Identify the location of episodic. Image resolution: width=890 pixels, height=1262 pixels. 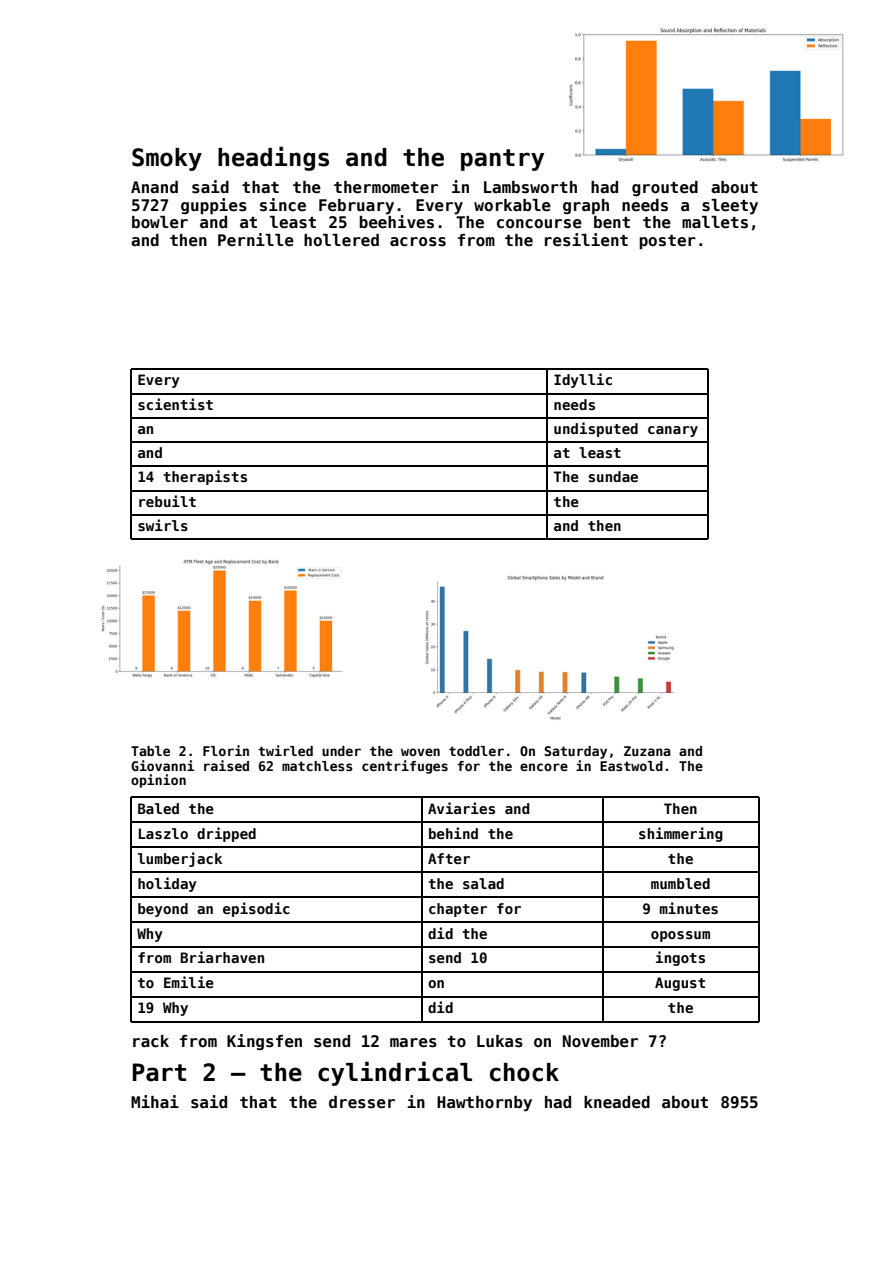
(256, 909).
